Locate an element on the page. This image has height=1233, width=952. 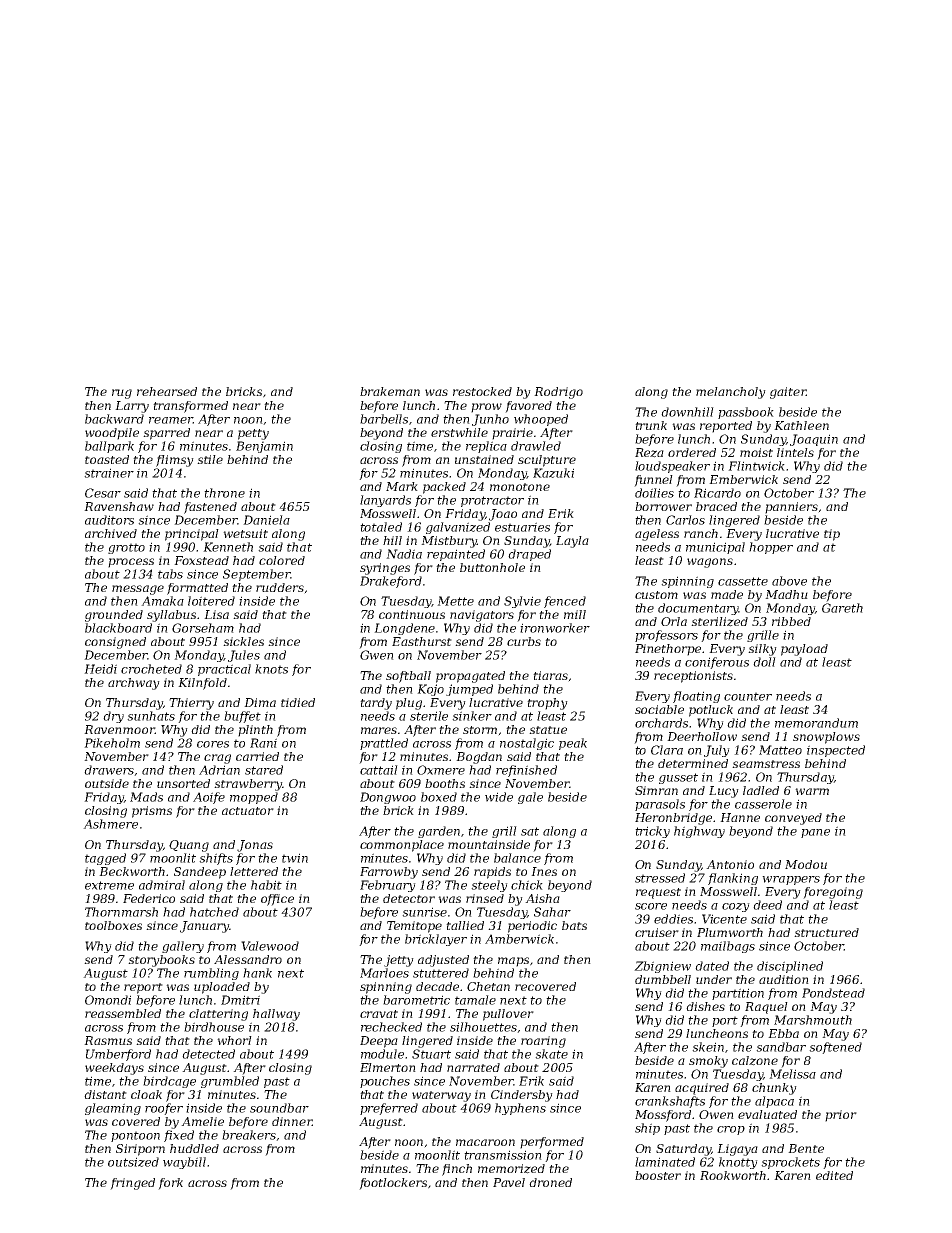
Pavel is located at coordinates (509, 1182).
